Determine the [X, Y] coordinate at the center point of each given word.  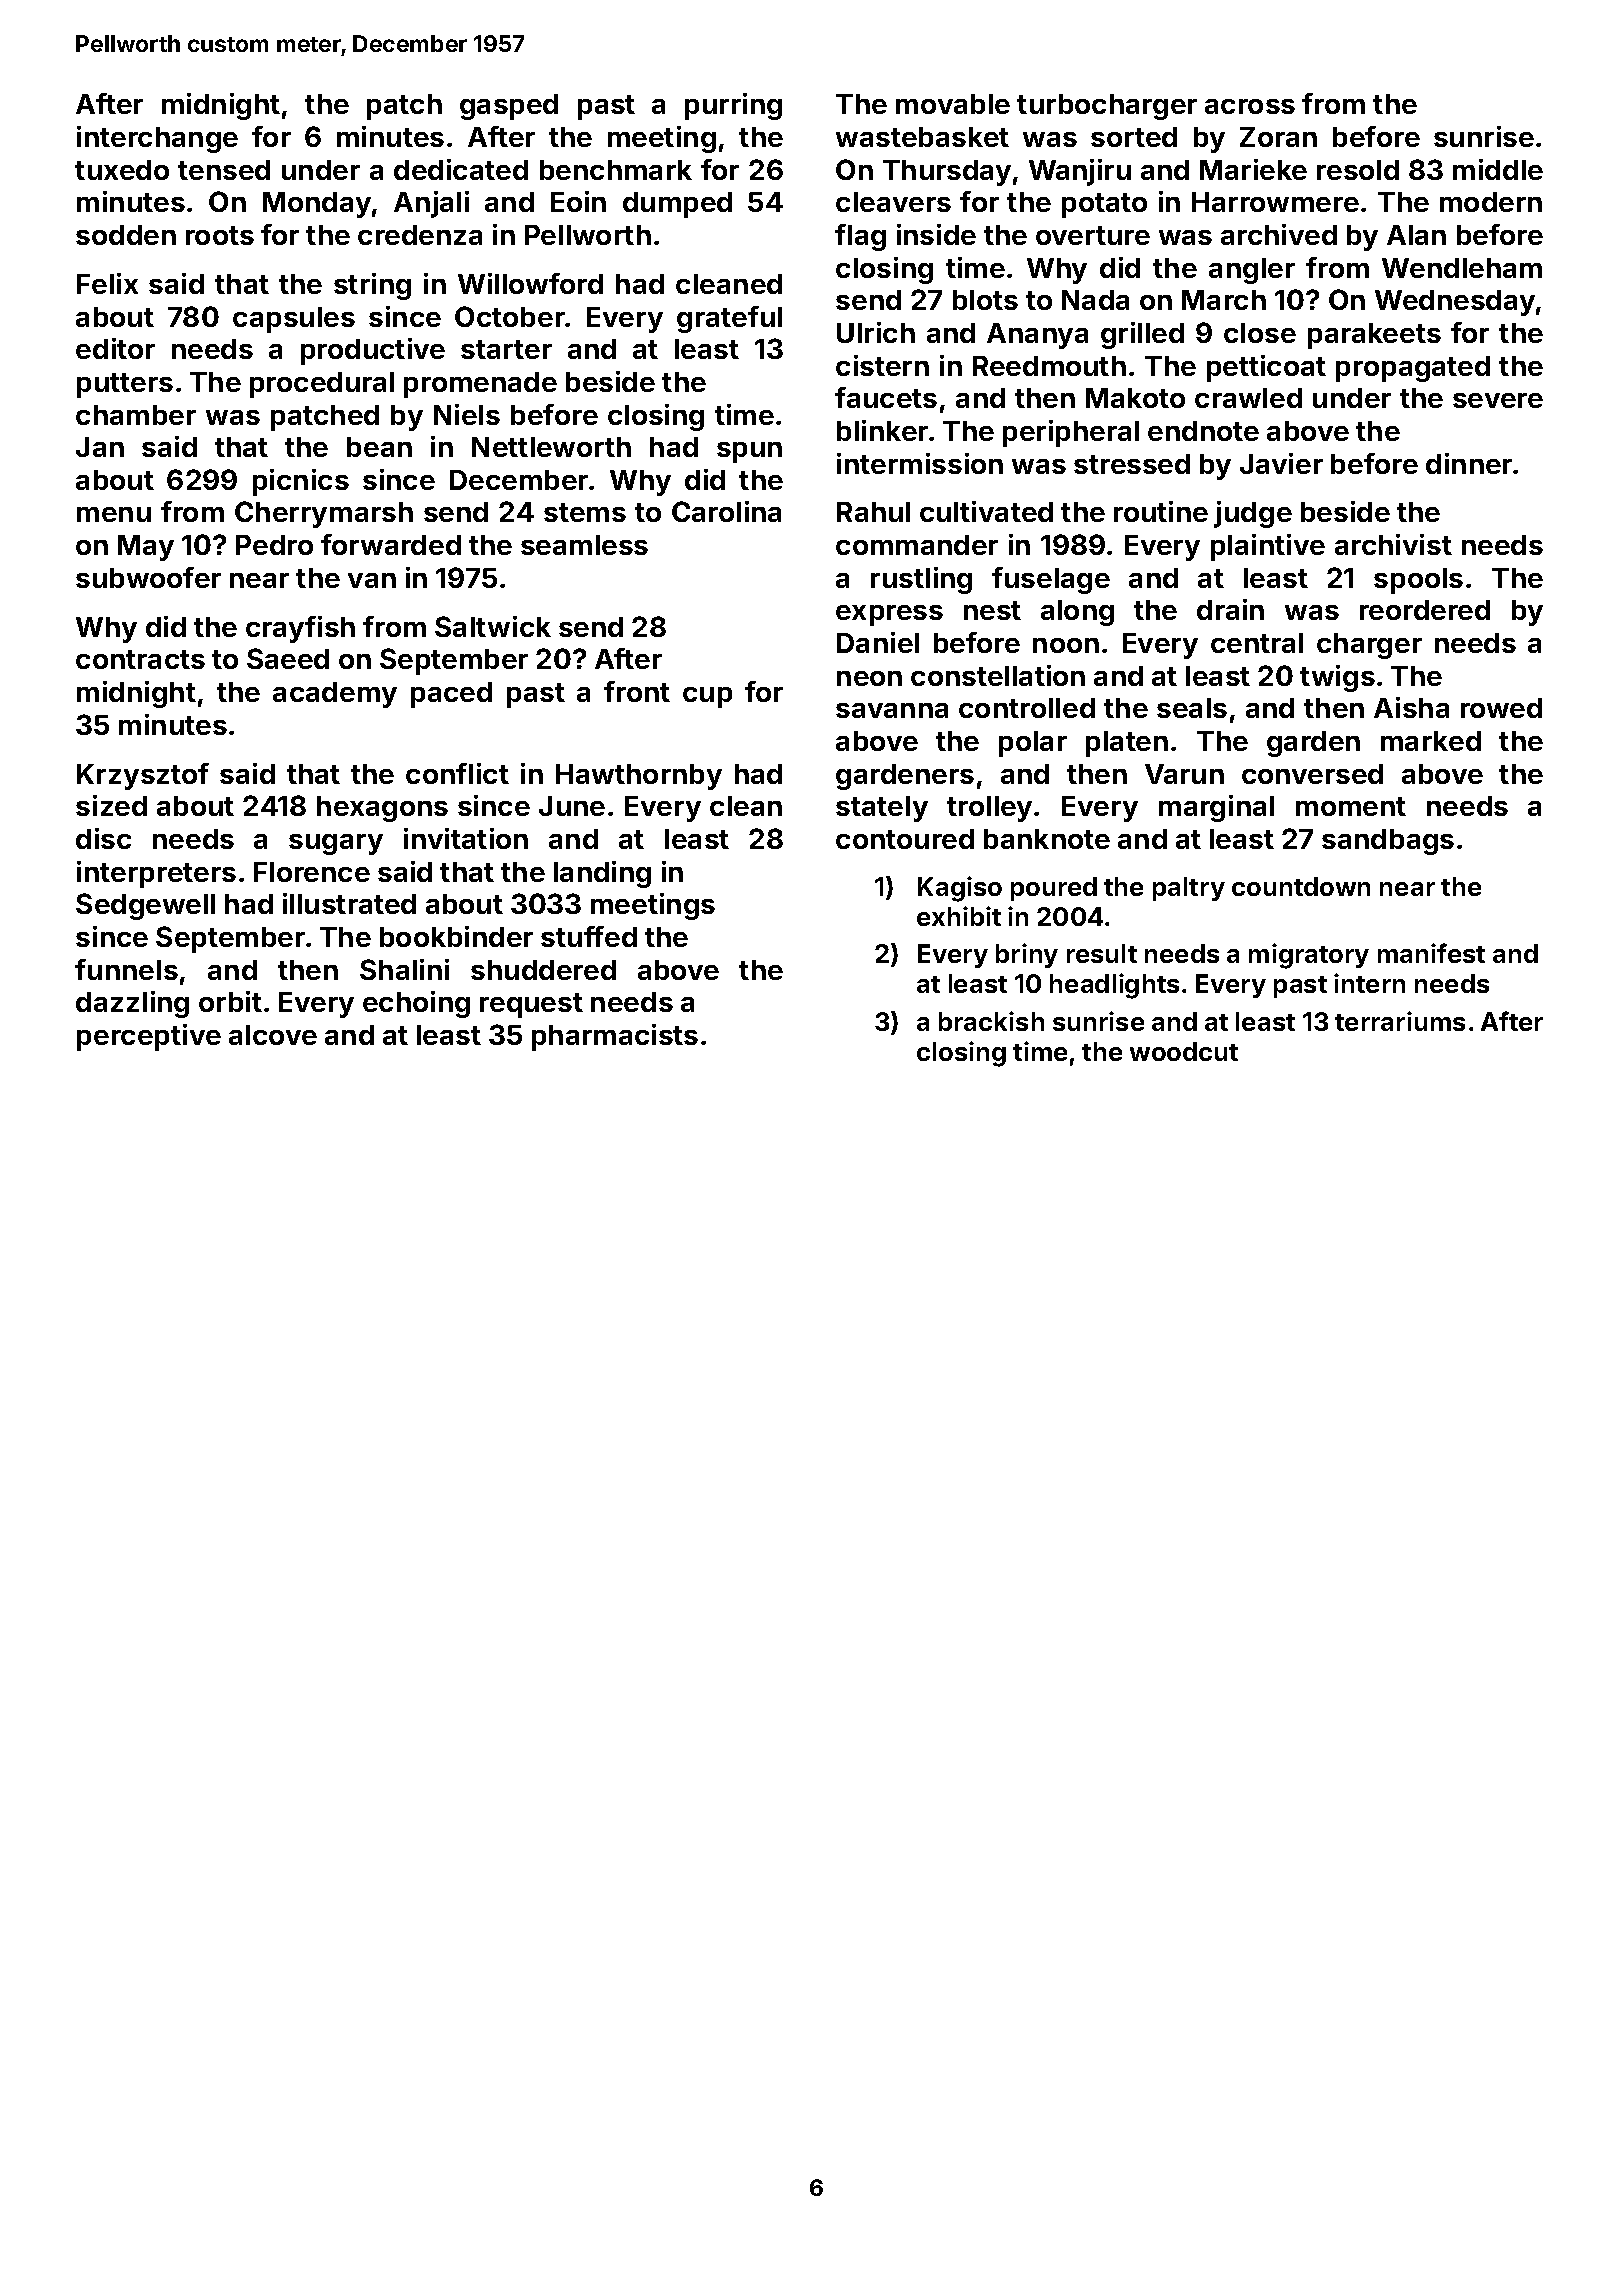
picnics [301, 482]
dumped [677, 205]
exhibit [959, 916]
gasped [509, 107]
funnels [126, 969]
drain [1230, 609]
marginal [1216, 808]
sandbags [1388, 842]
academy [335, 695]
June [572, 806]
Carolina [726, 511]
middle [1498, 169]
